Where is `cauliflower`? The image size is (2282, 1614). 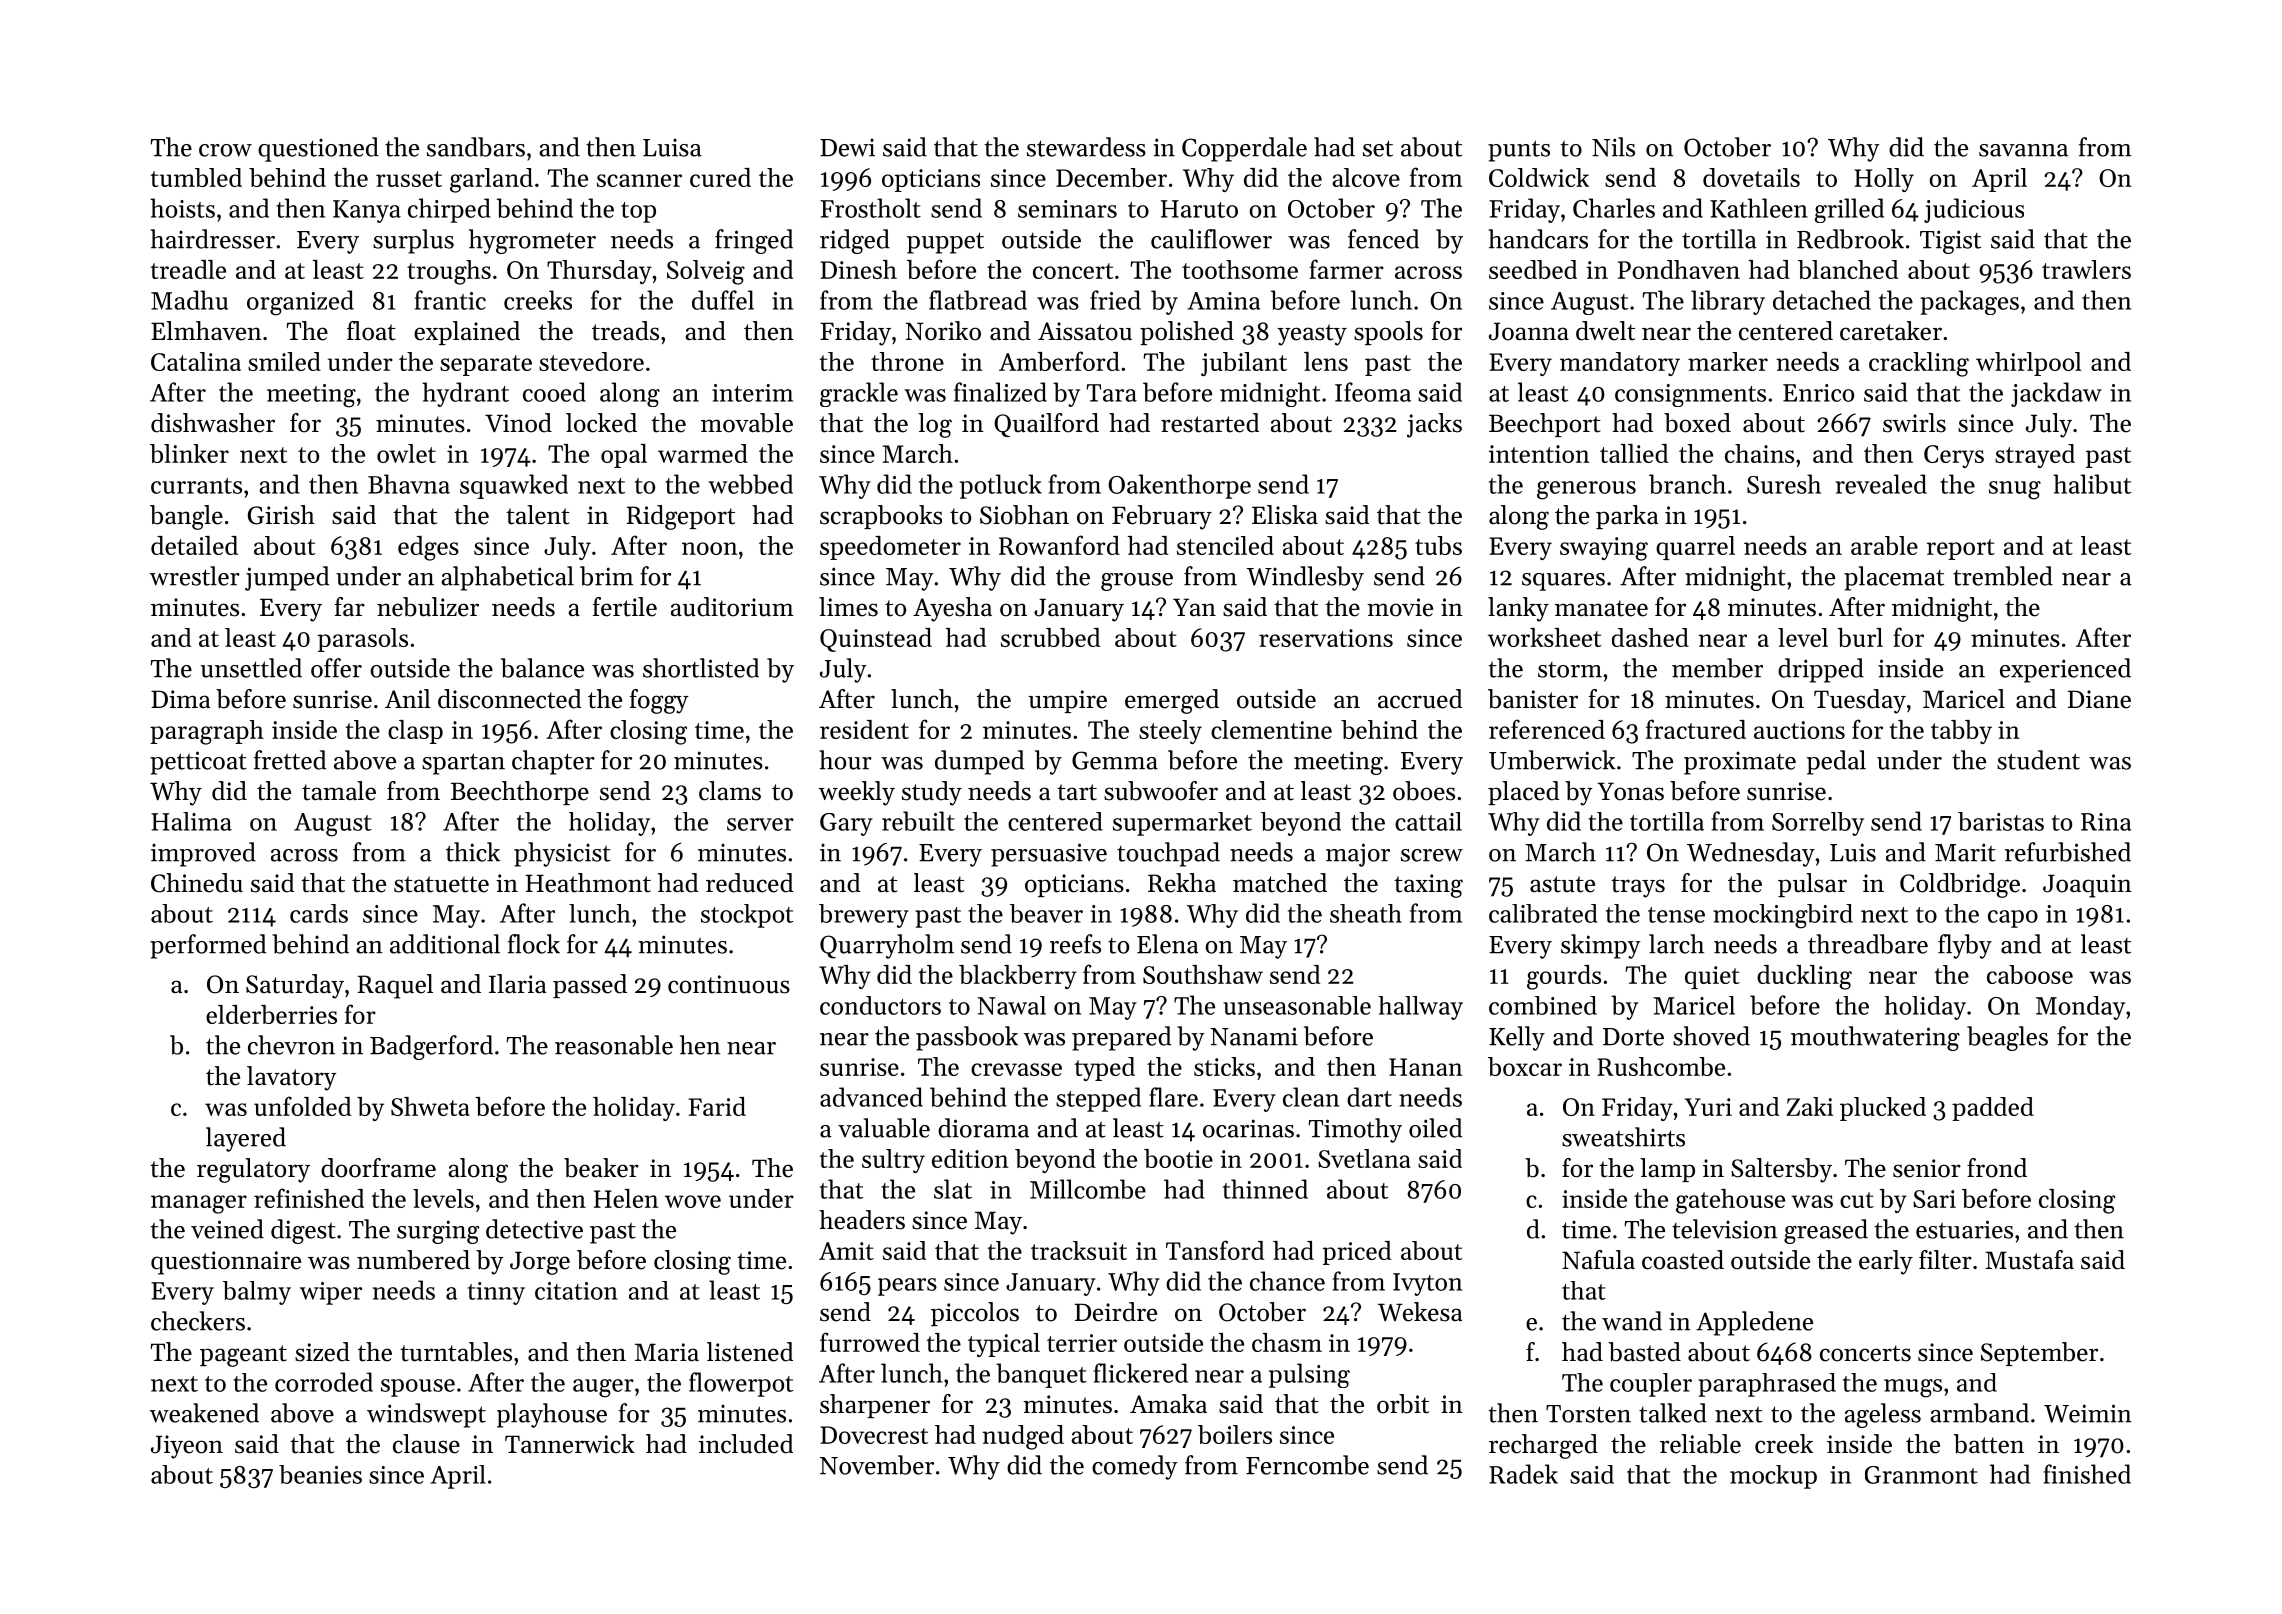 cauliflower is located at coordinates (1211, 239).
